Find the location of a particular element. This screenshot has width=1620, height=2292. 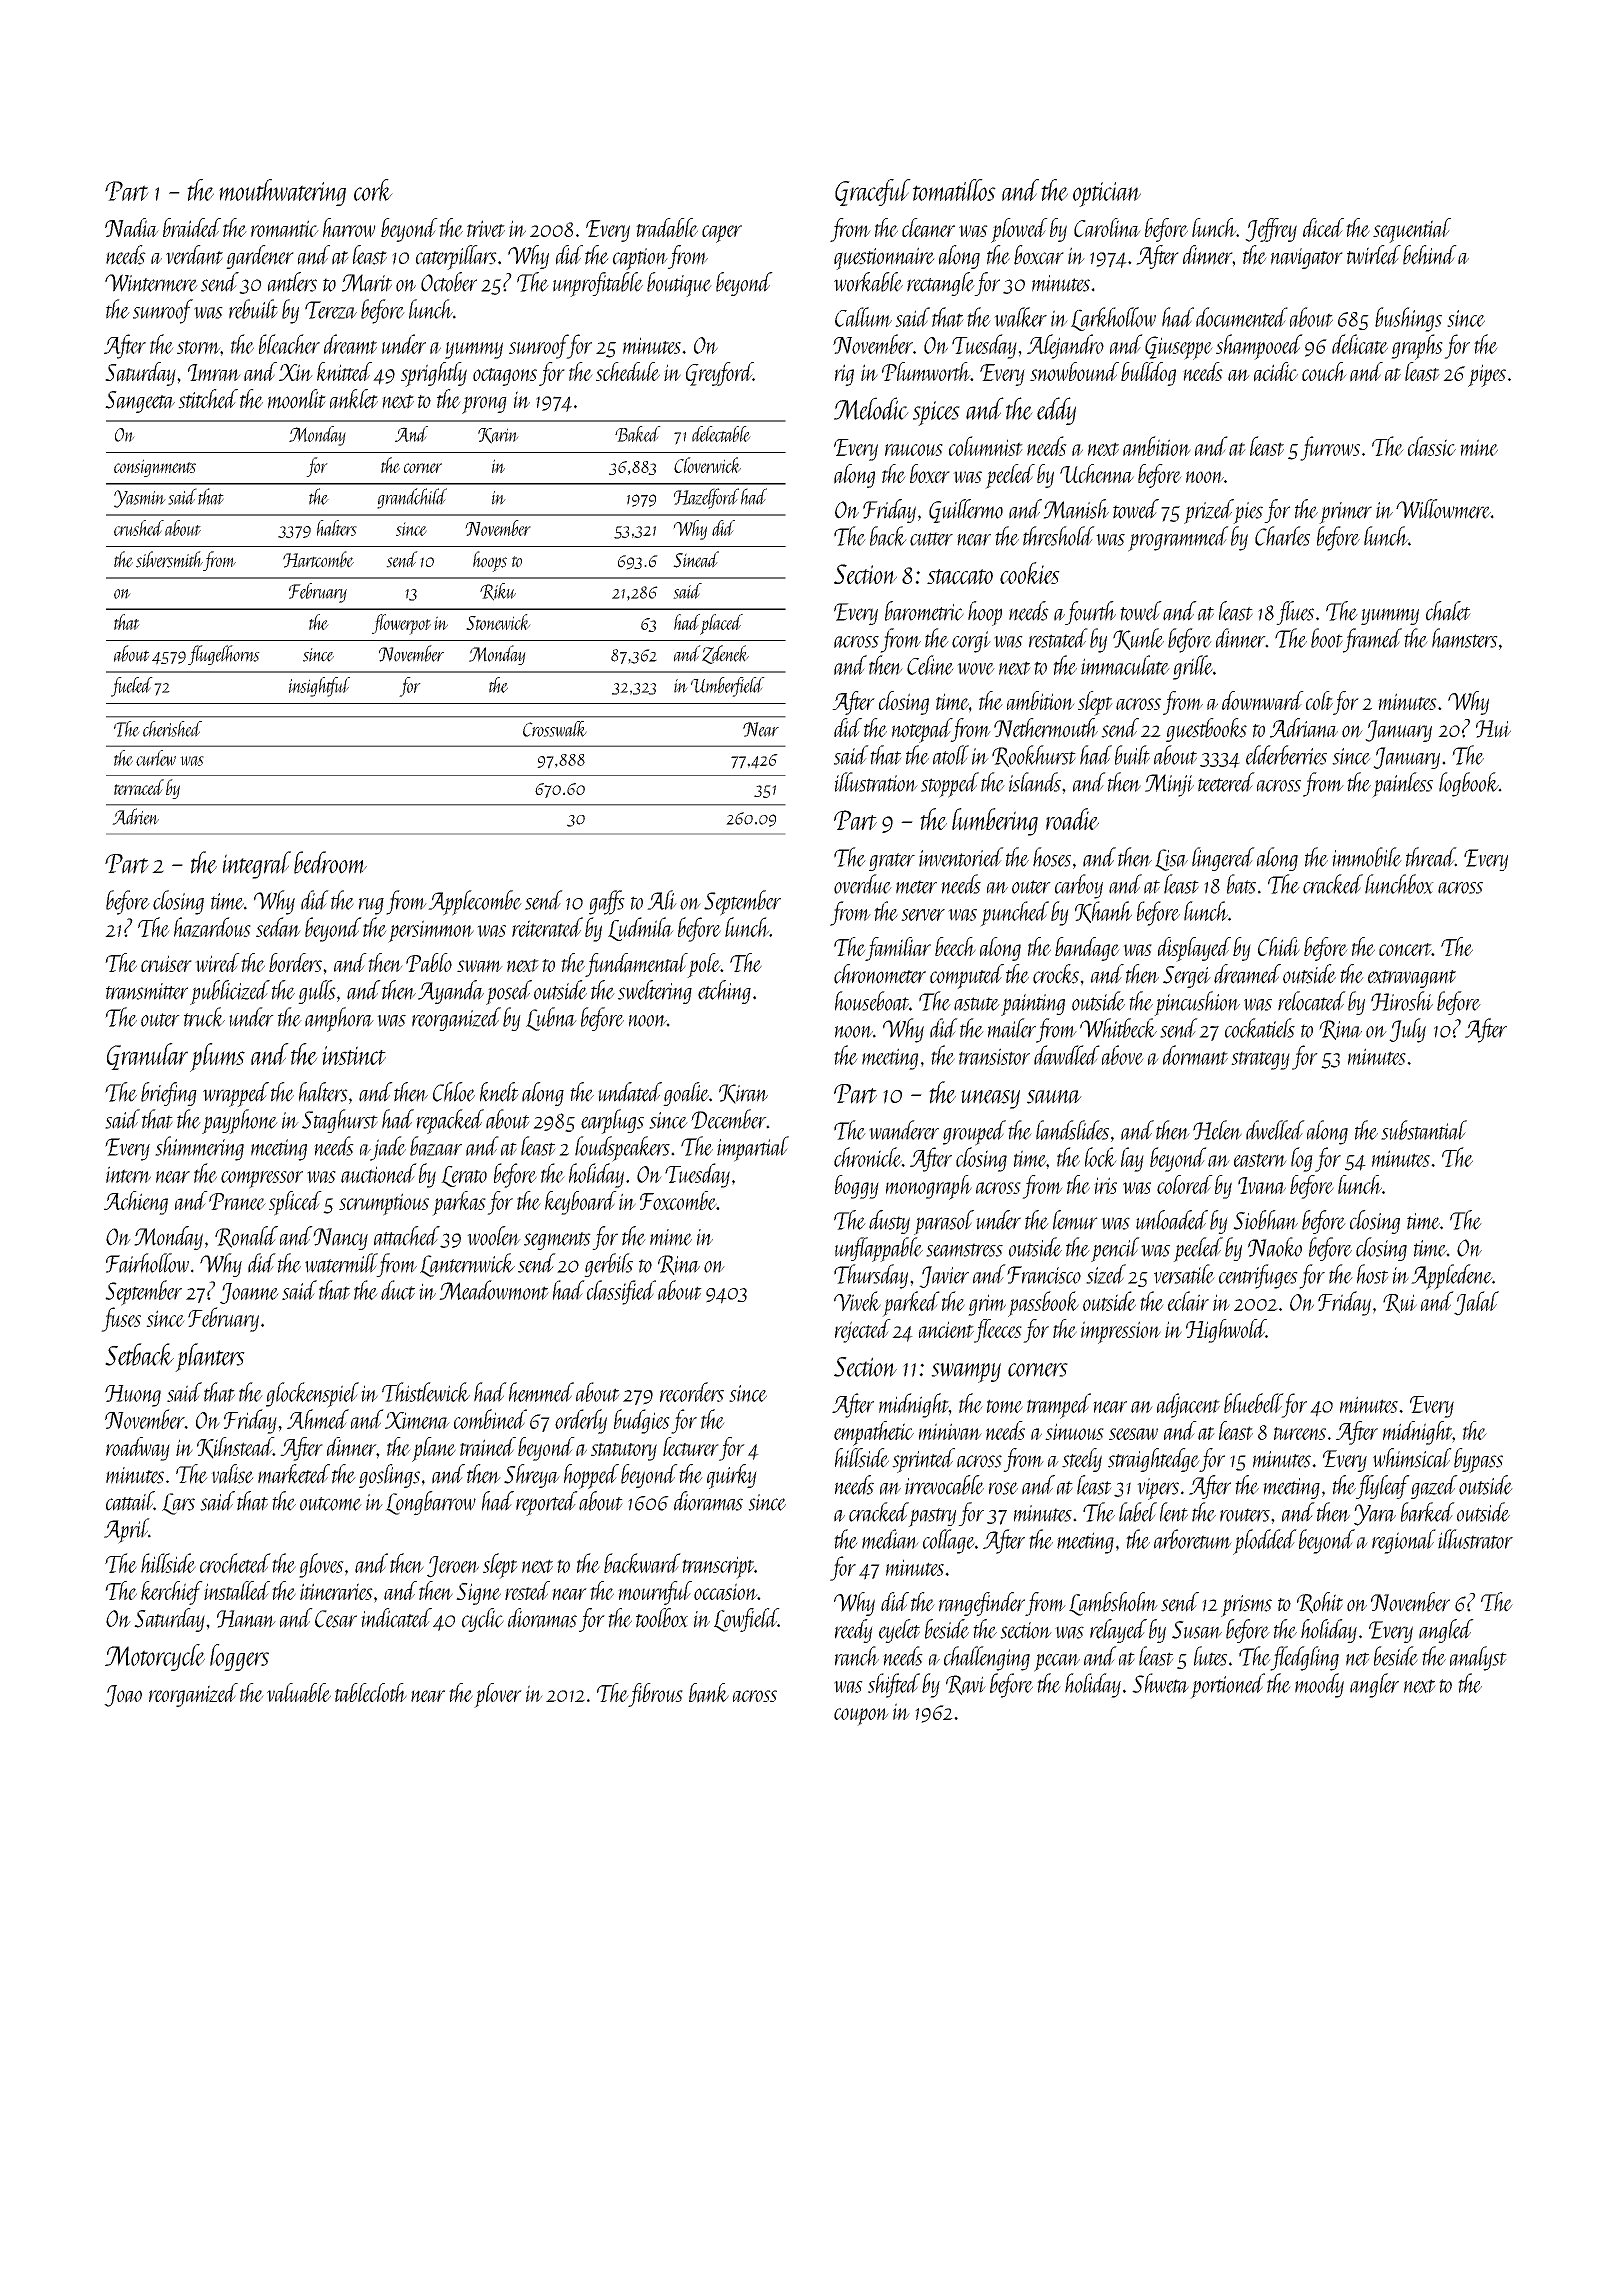

Jeffrey is located at coordinates (1271, 230).
